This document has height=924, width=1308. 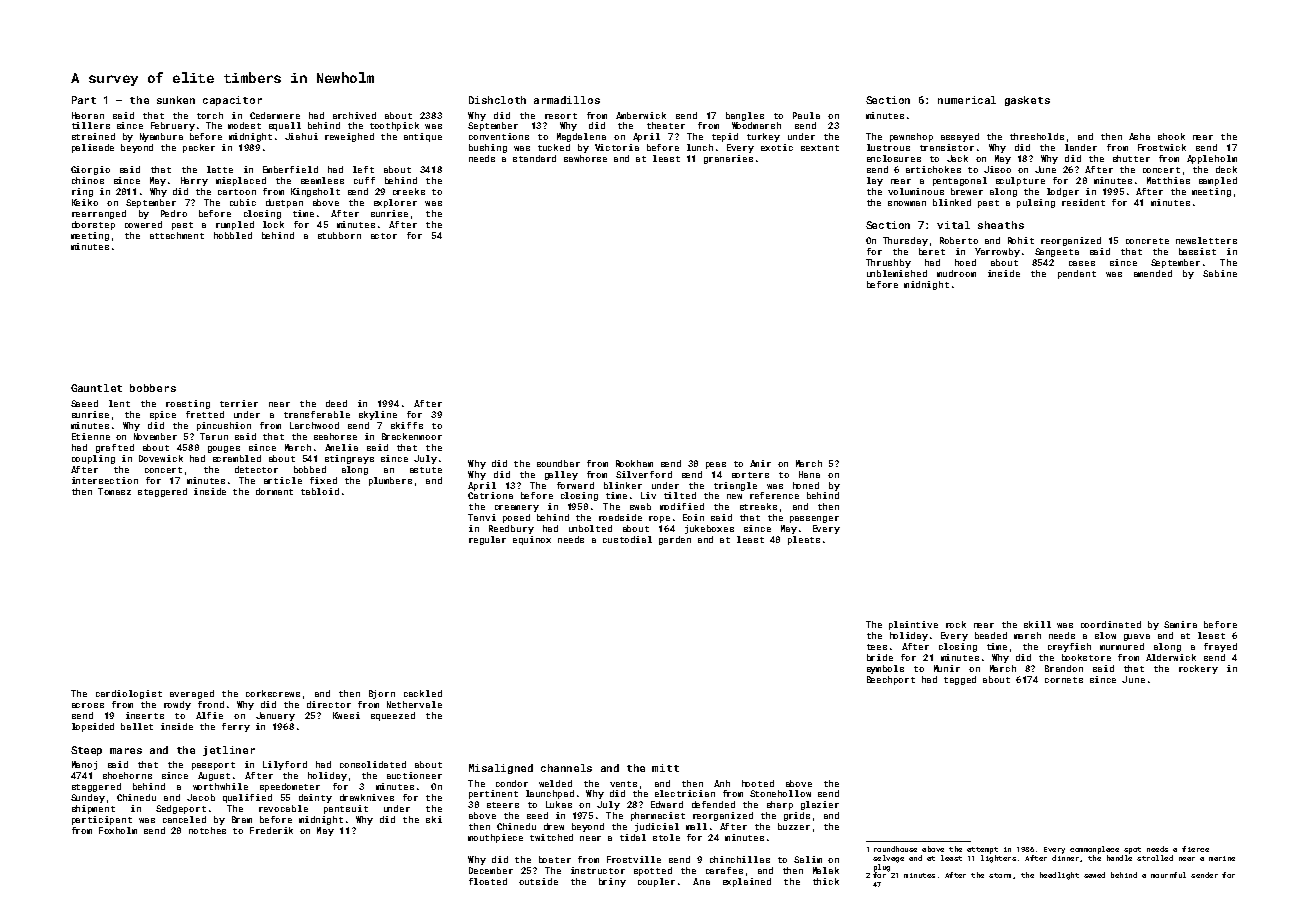 I want to click on sampled, so click(x=1218, y=181).
